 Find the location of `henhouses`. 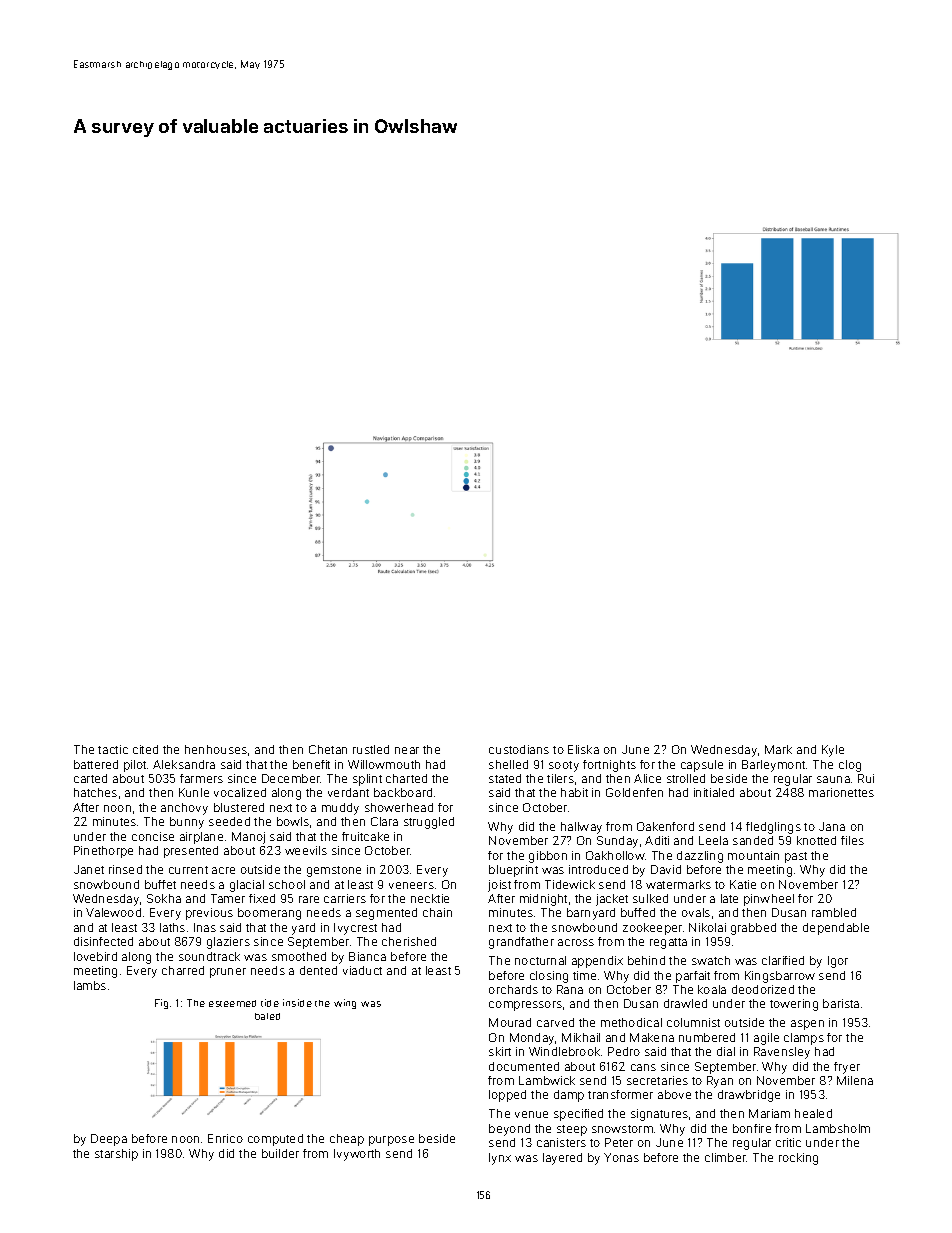

henhouses is located at coordinates (216, 749).
